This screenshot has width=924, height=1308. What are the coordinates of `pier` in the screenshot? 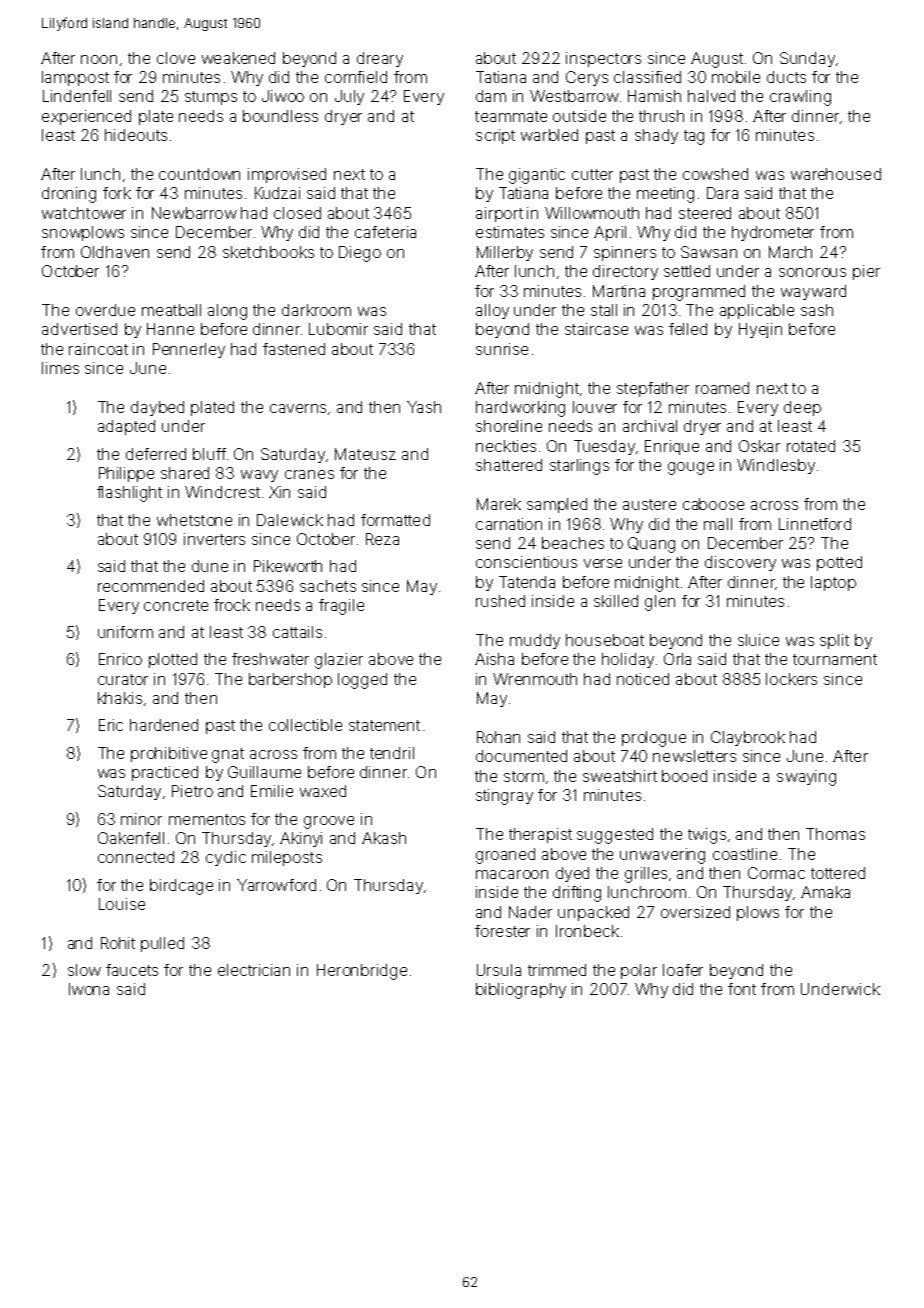 It's located at (866, 272).
